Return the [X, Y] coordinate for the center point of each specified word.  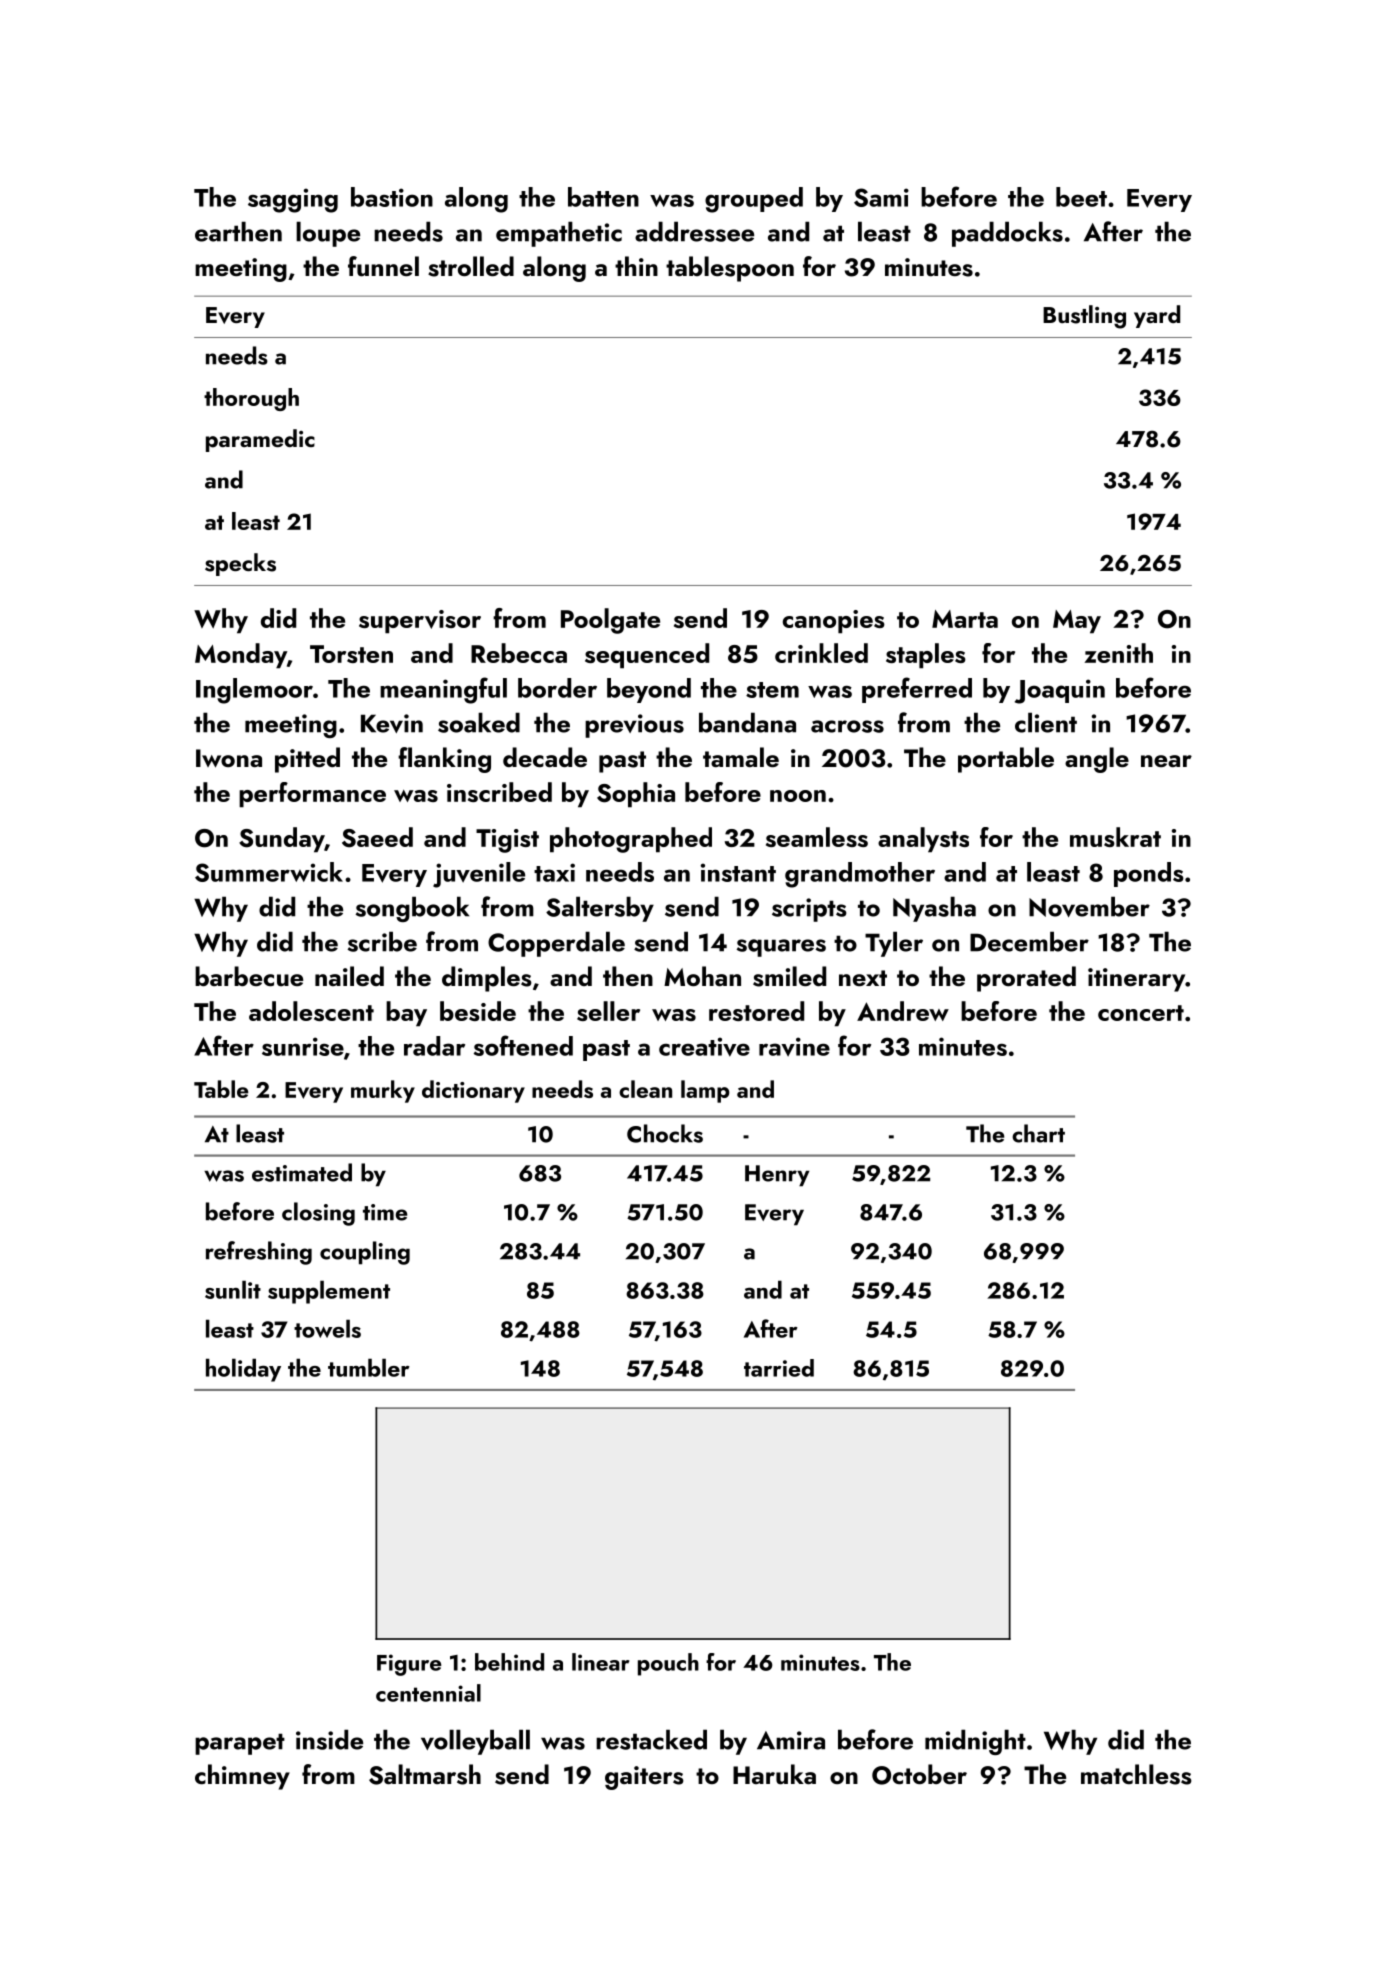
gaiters [644, 1778]
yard [1157, 316]
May [1077, 622]
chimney [242, 1777]
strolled [471, 266]
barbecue [249, 976]
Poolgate [610, 621]
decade [545, 757]
